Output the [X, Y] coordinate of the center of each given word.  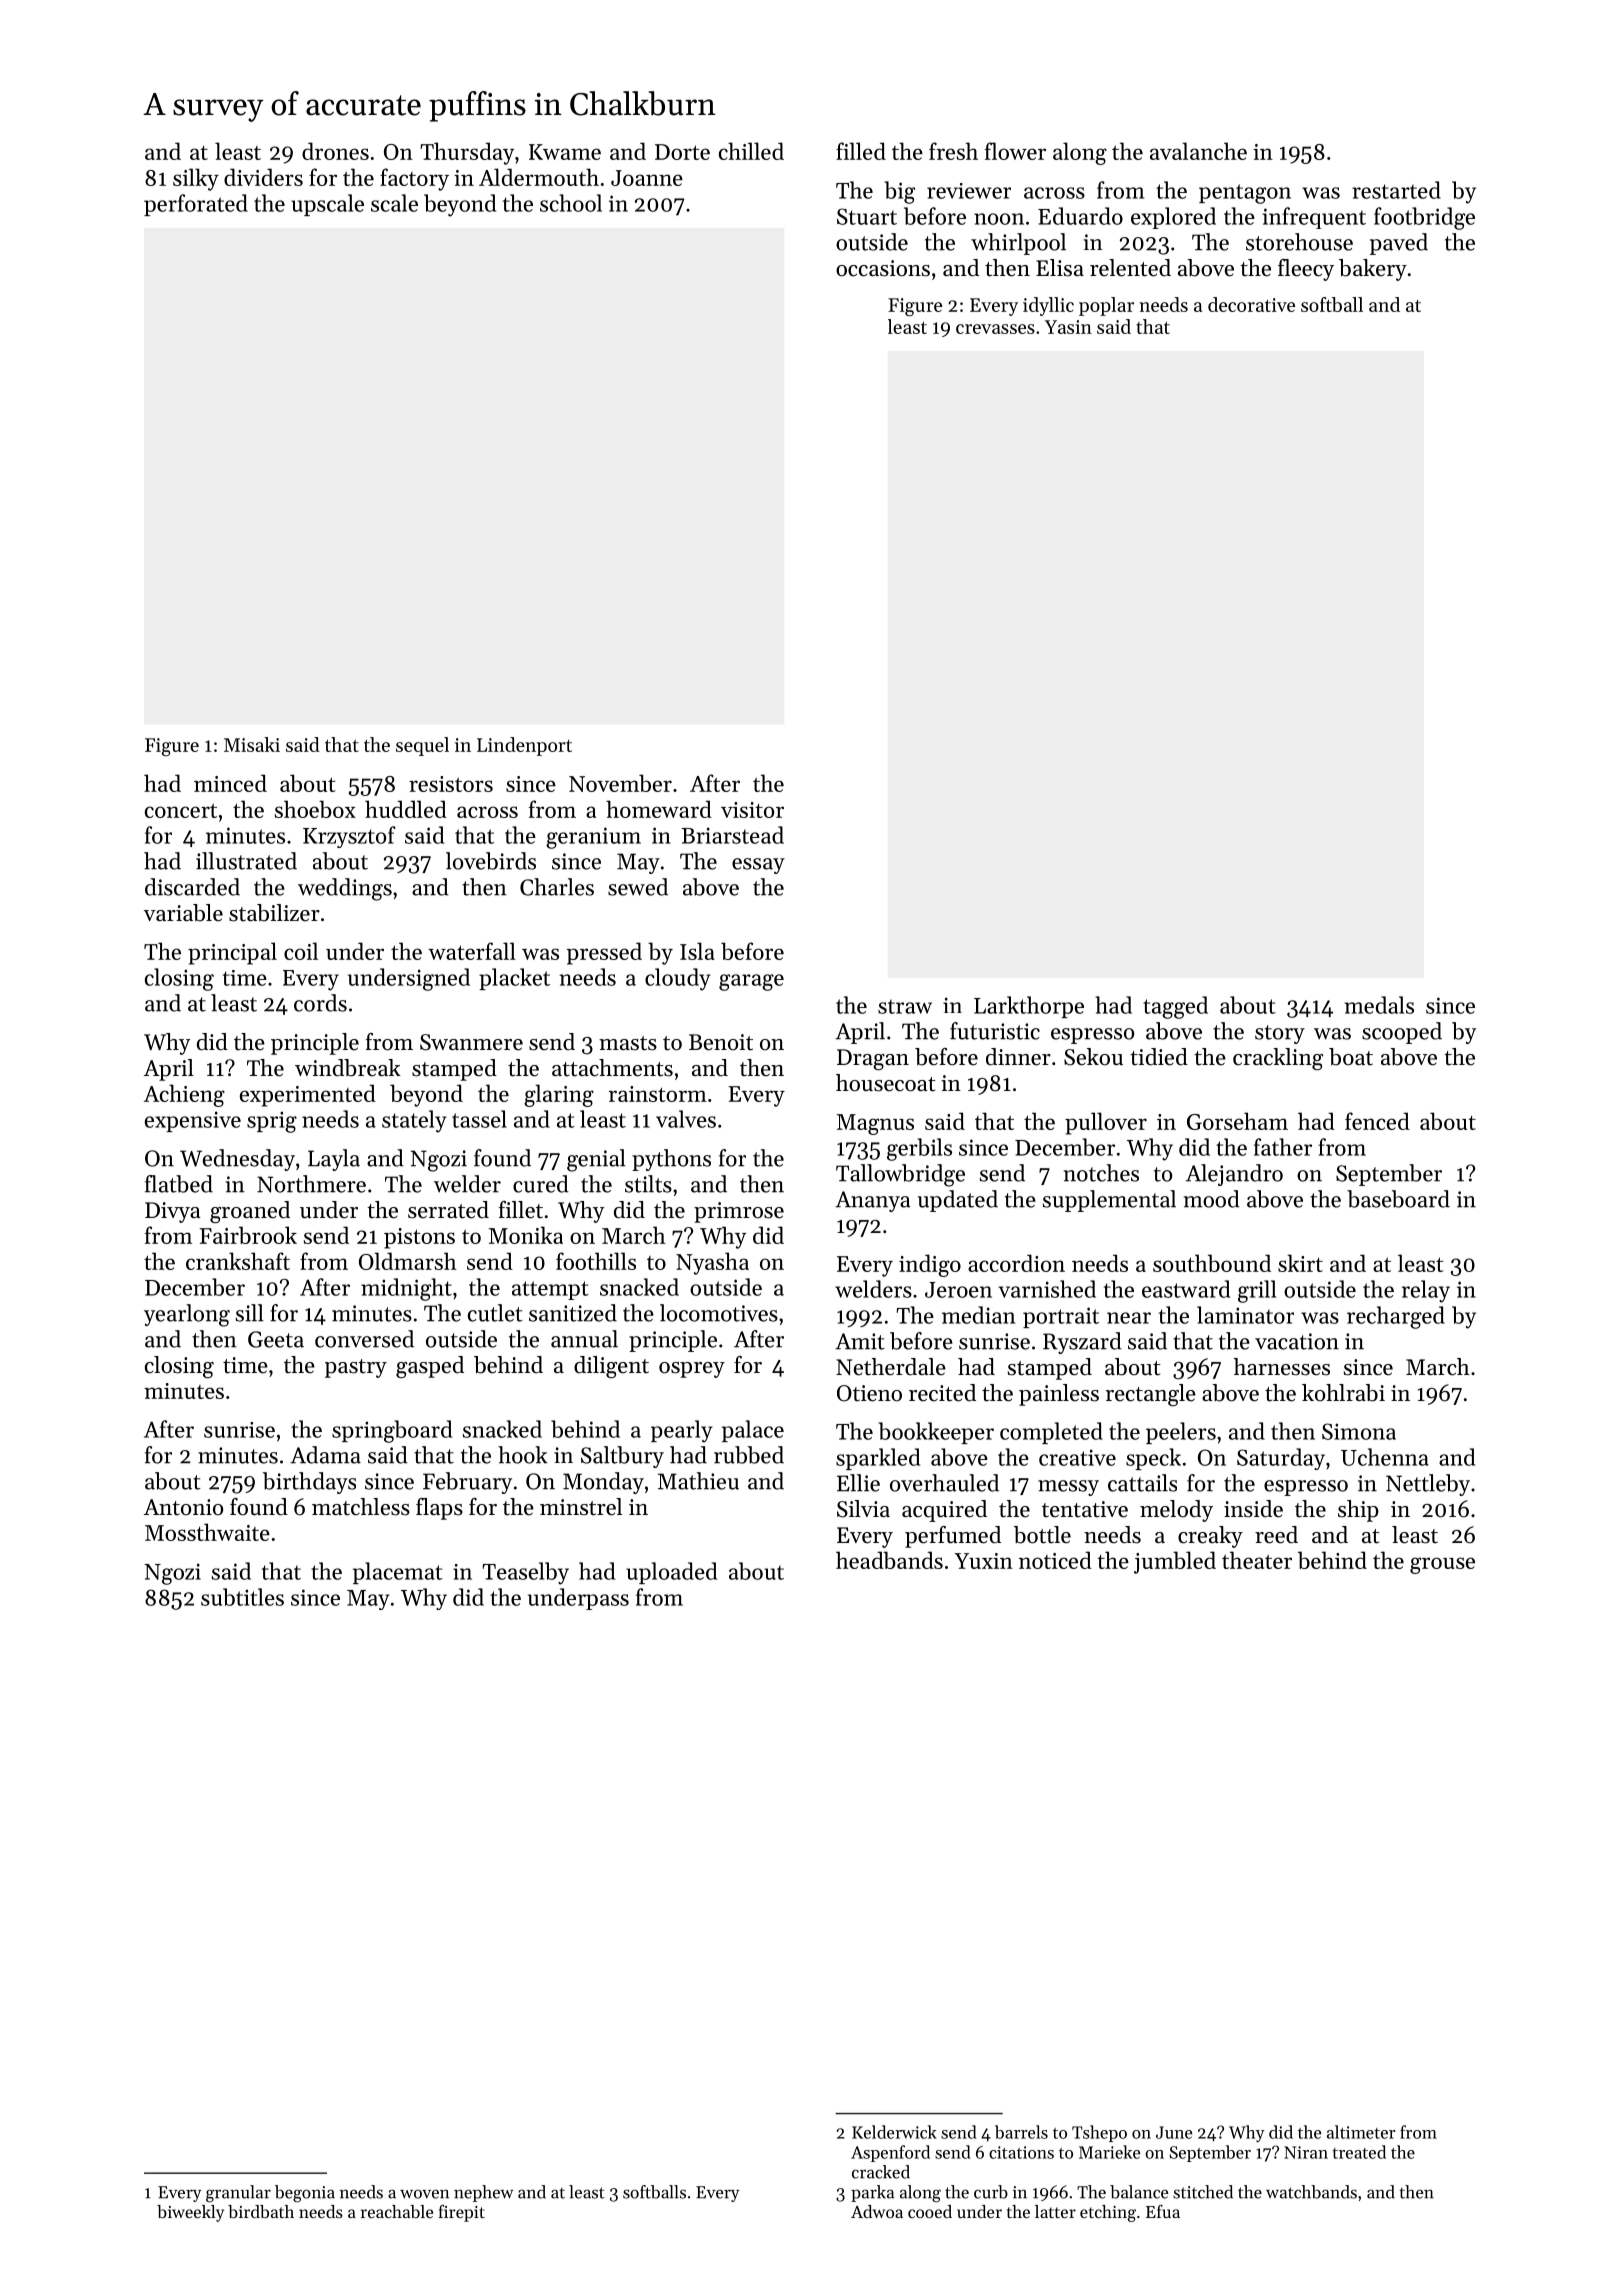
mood [1212, 1199]
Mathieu [698, 1481]
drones [335, 151]
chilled [751, 151]
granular [238, 2194]
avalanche [1198, 151]
